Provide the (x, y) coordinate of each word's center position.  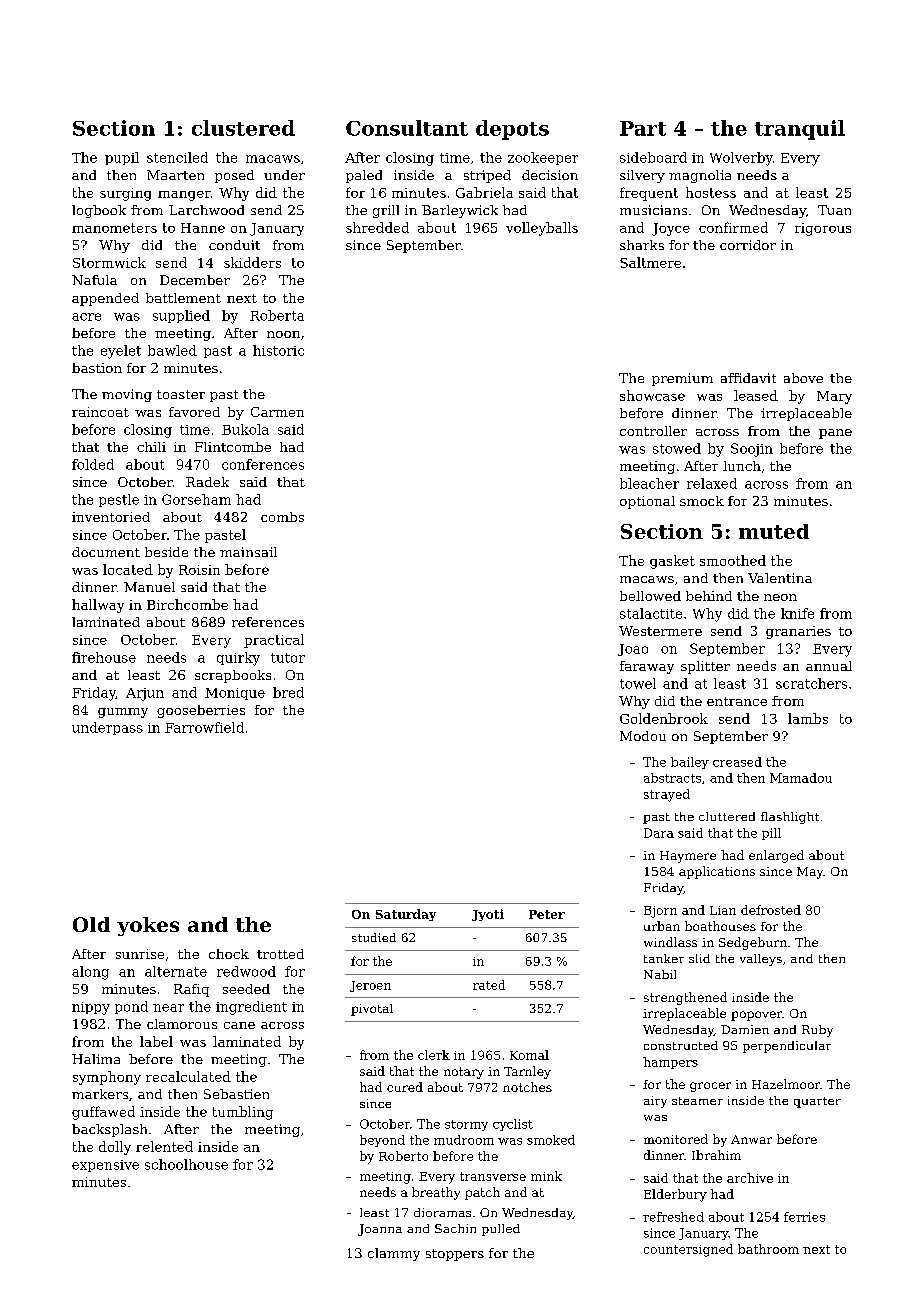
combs (282, 517)
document (106, 552)
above (803, 378)
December (195, 280)
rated (489, 985)
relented (164, 1146)
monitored (676, 1139)
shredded (377, 227)
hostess (711, 192)
